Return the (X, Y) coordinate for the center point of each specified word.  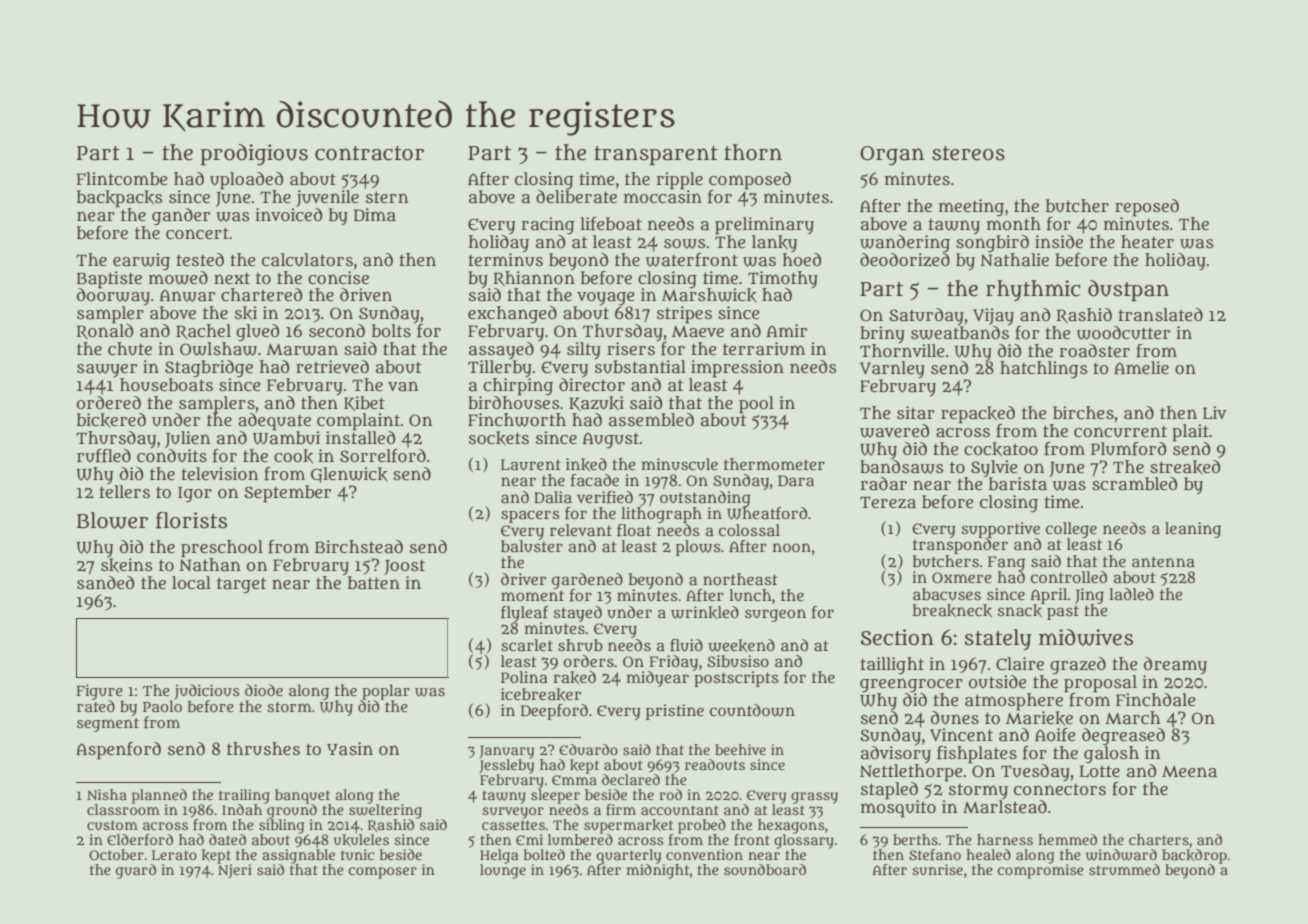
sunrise (937, 869)
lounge (503, 871)
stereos (968, 153)
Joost (404, 567)
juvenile (327, 198)
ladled (1131, 594)
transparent (656, 156)
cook (293, 456)
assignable (298, 856)
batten (374, 583)
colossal (749, 530)
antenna (1163, 561)
